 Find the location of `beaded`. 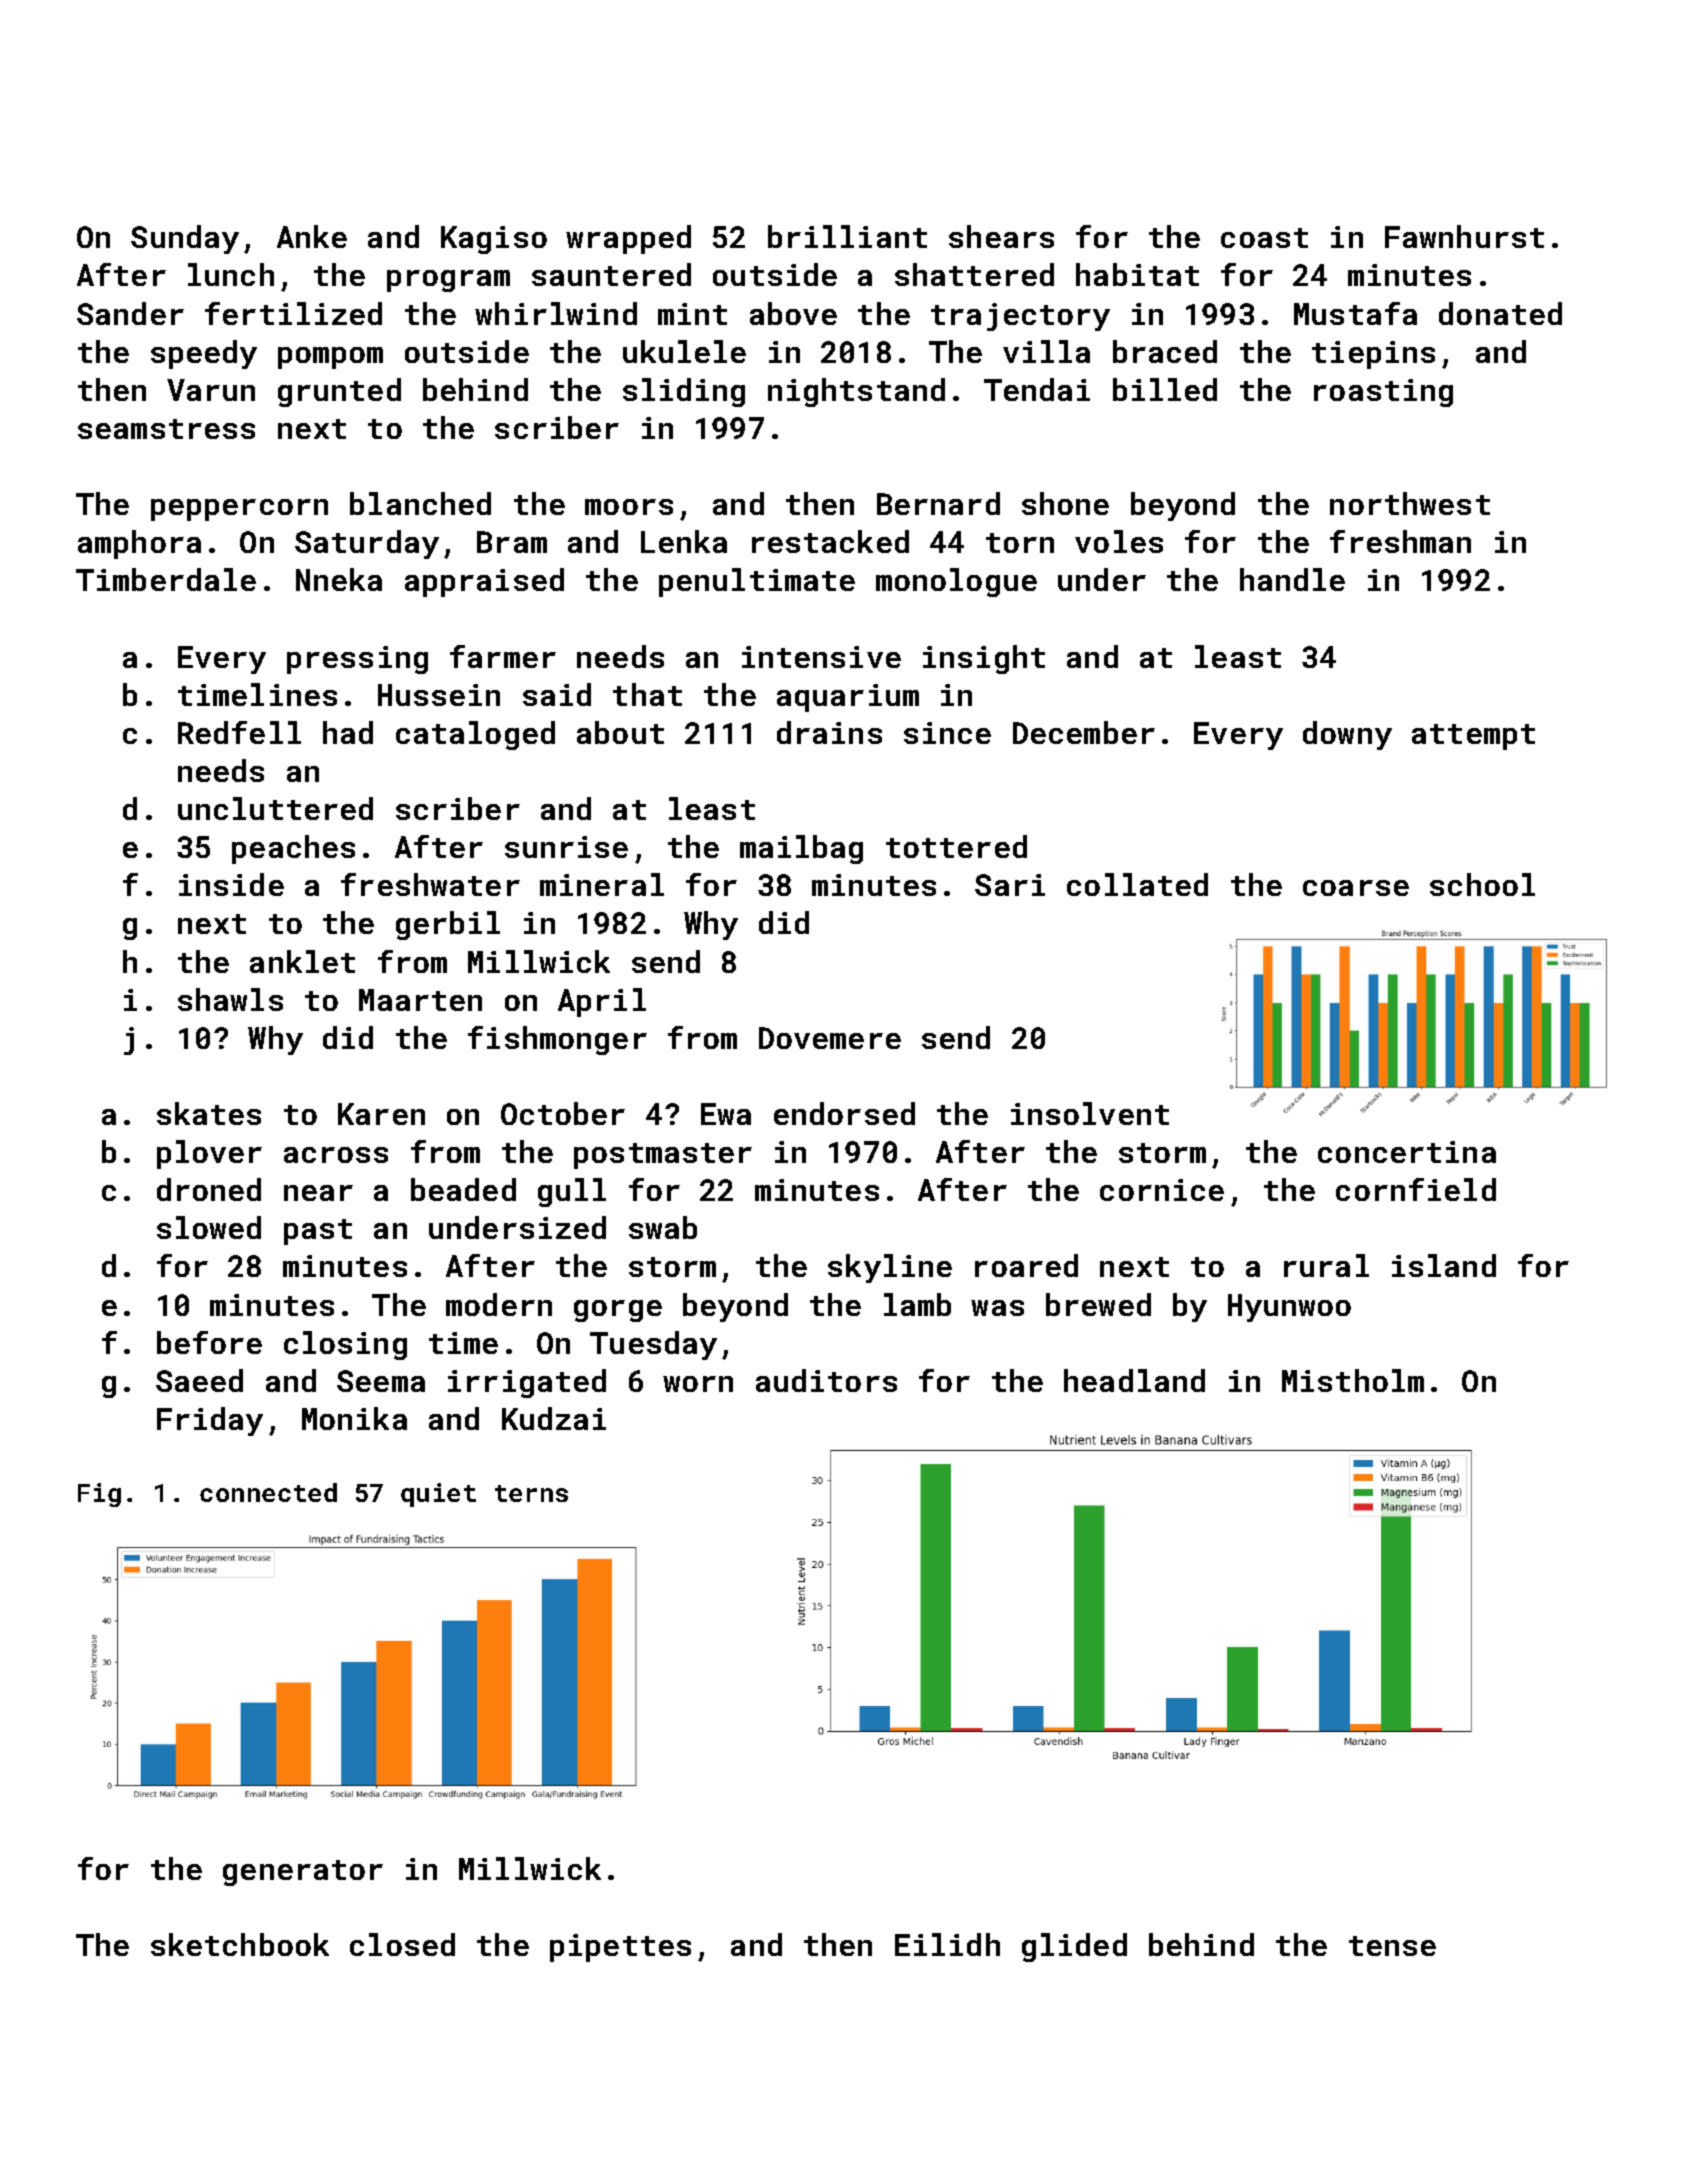

beaded is located at coordinates (463, 1189).
